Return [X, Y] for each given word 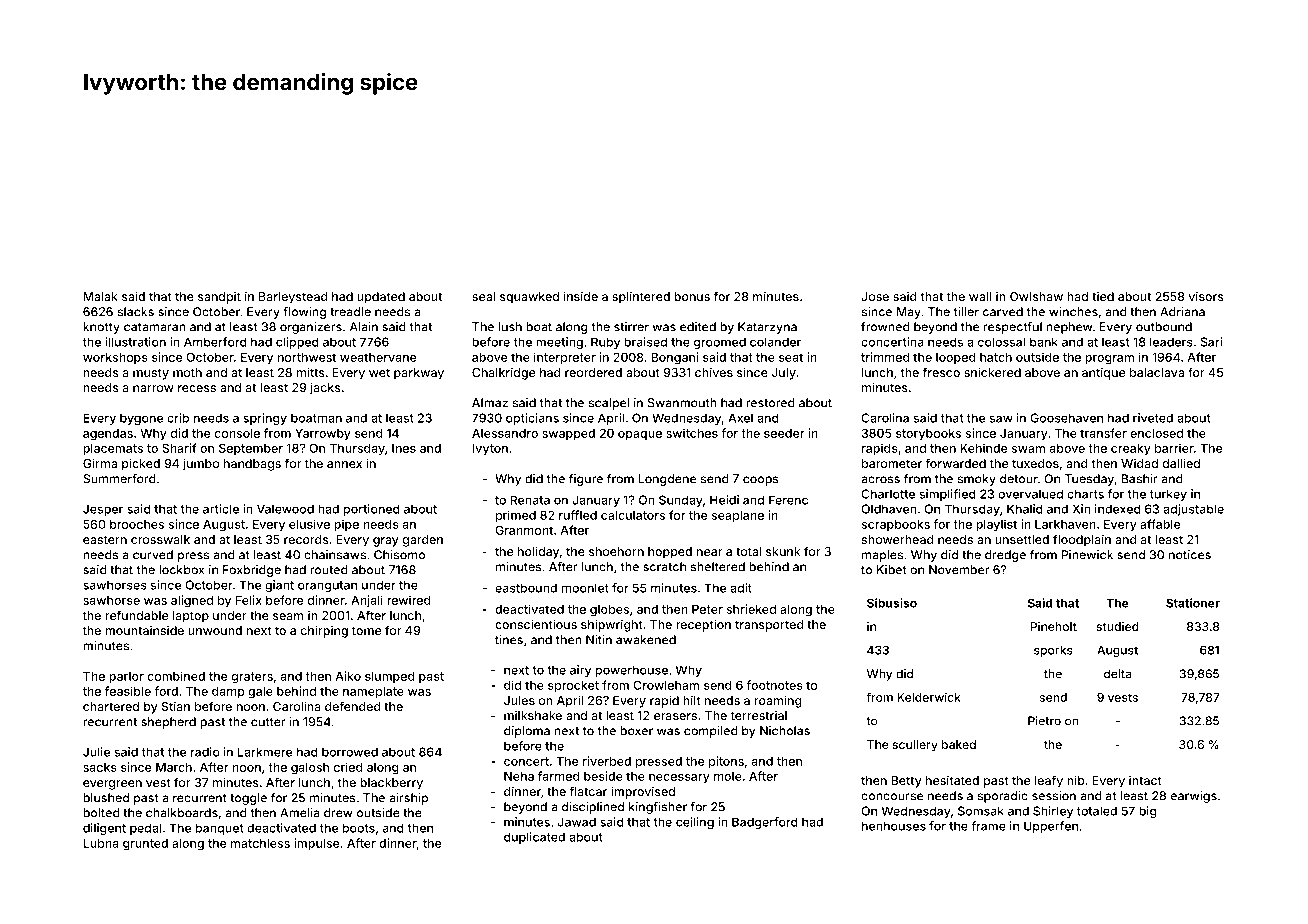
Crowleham [666, 685]
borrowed [350, 752]
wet [379, 372]
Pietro [1044, 721]
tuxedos [1035, 463]
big [1147, 812]
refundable [136, 615]
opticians [532, 419]
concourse [892, 797]
